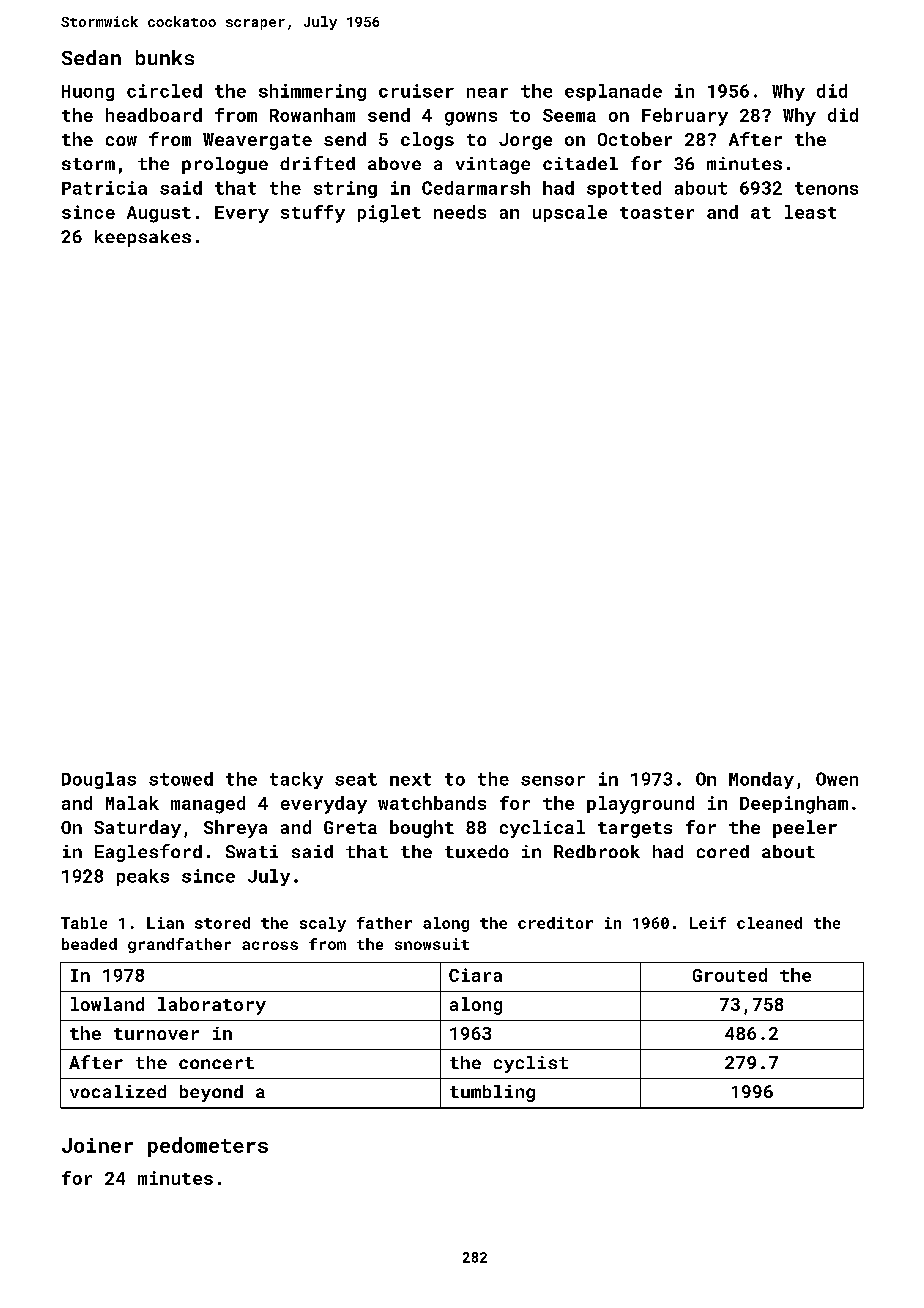  What do you see at coordinates (531, 1064) in the image?
I see `cyclist` at bounding box center [531, 1064].
